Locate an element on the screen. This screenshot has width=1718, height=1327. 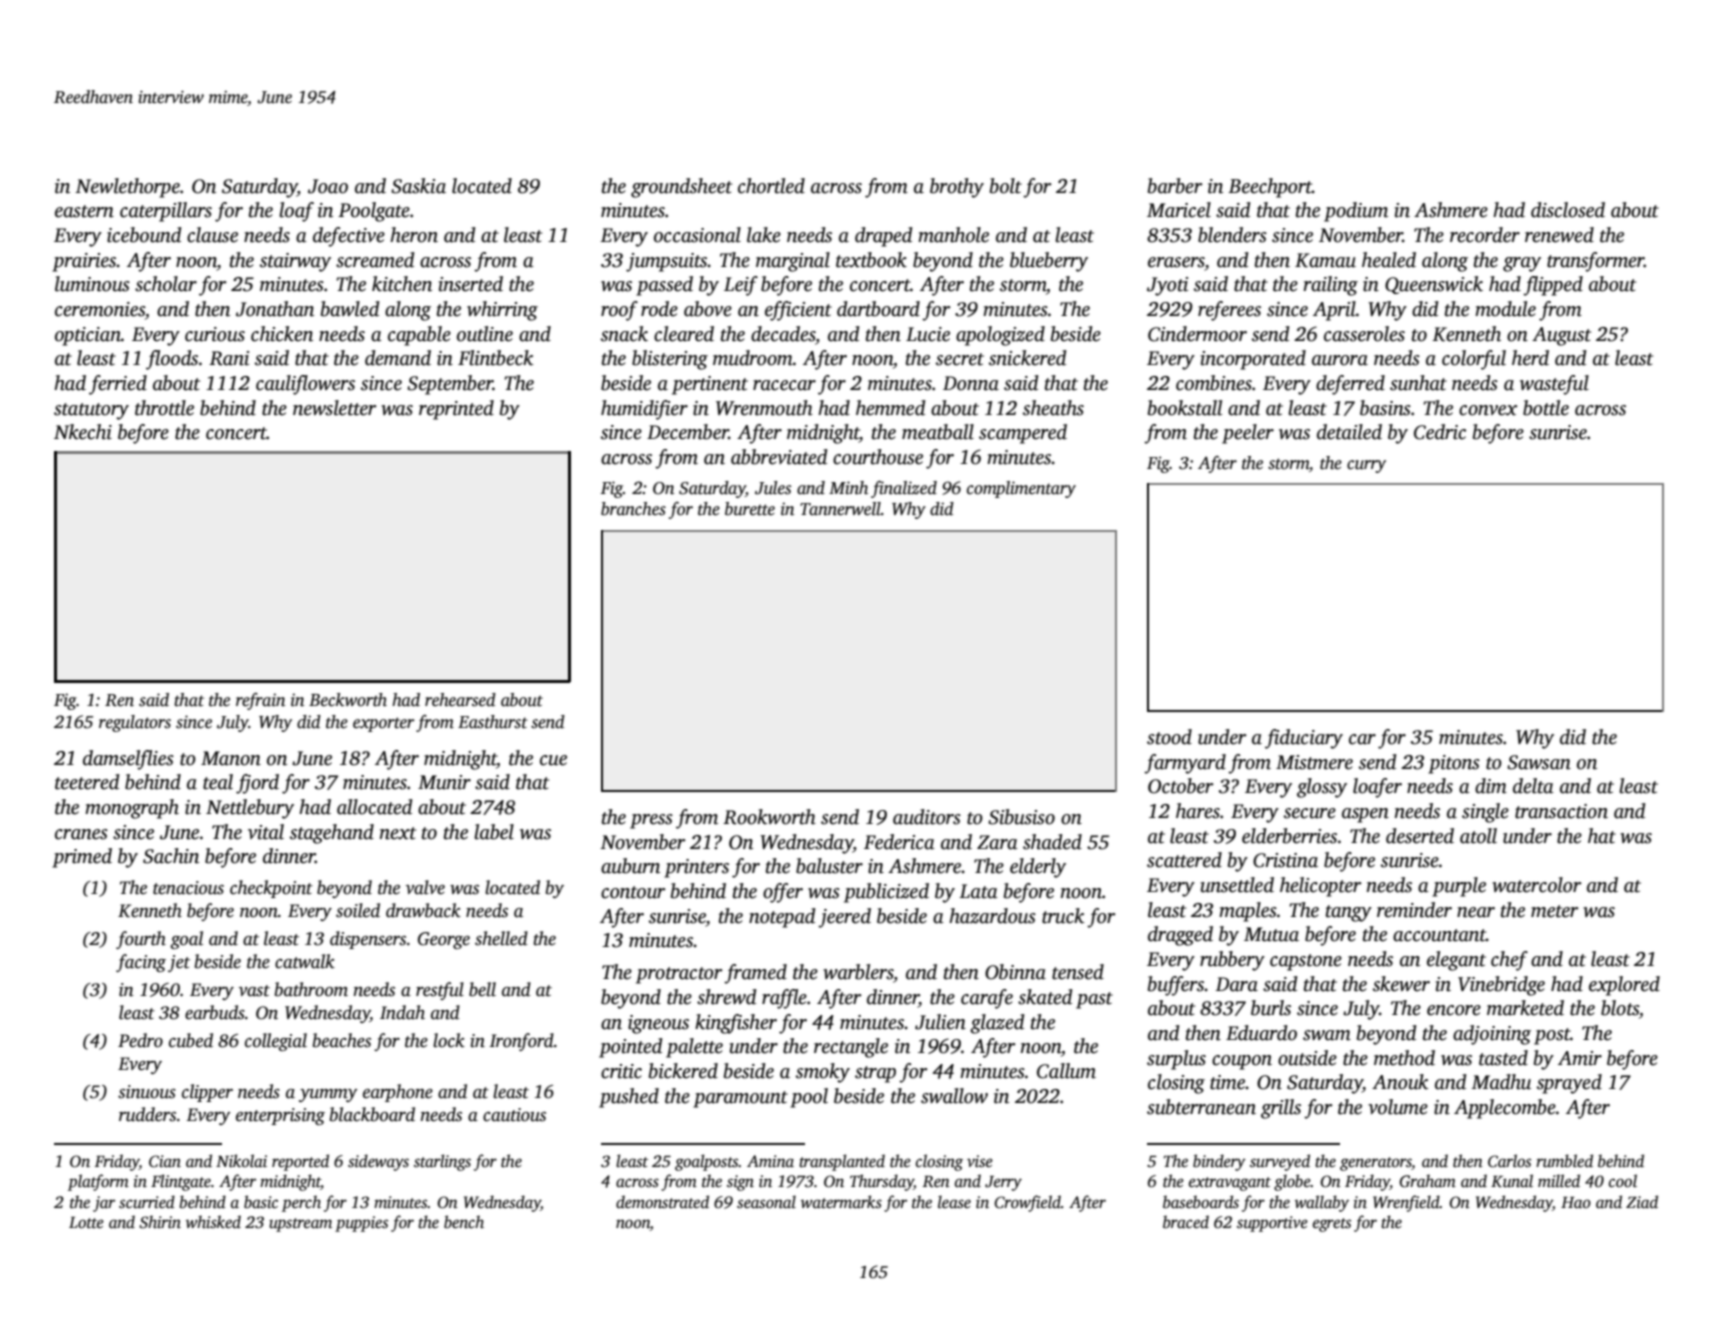
upstream is located at coordinates (300, 1225).
